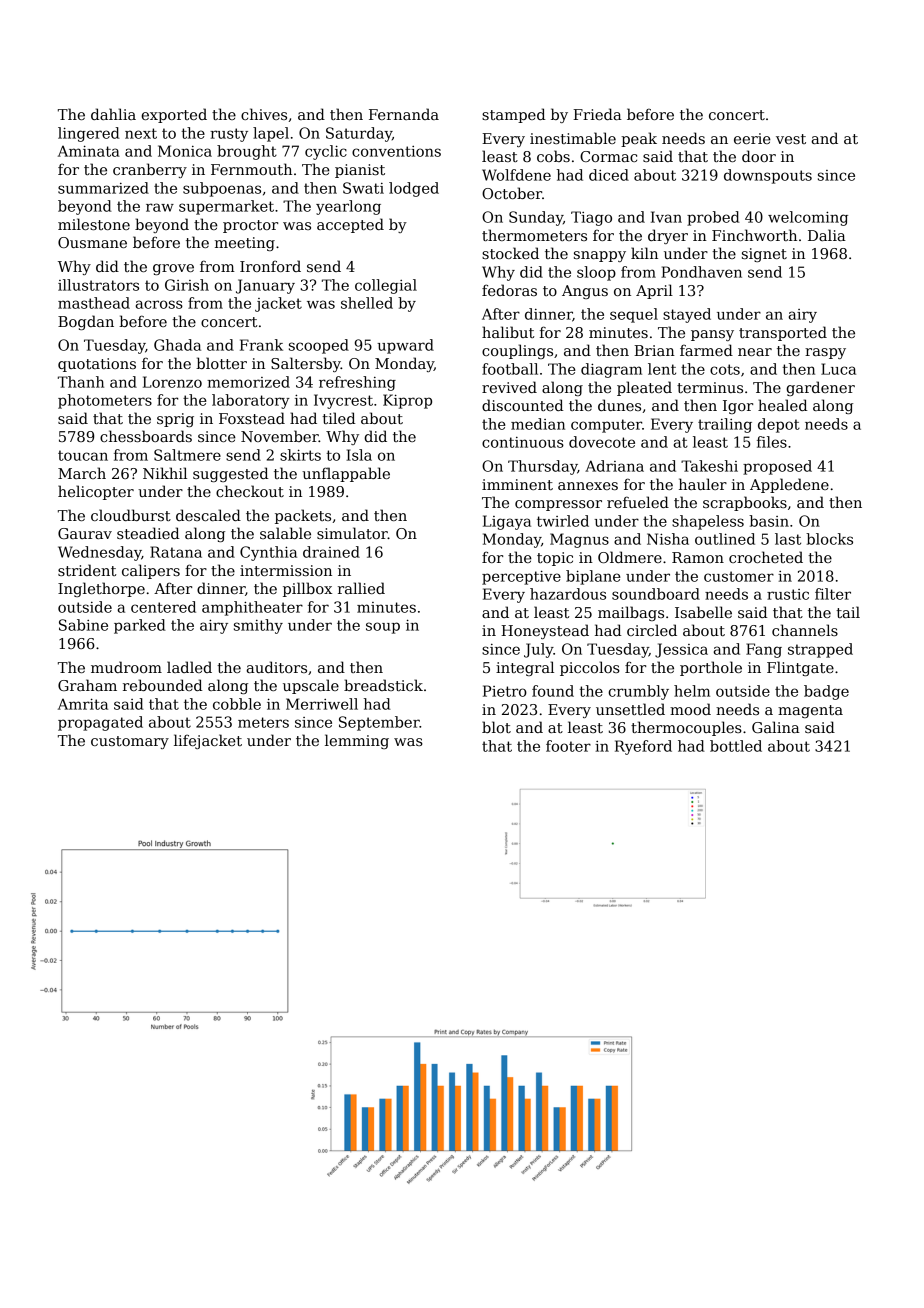  Describe the element at coordinates (820, 650) in the screenshot. I see `strapped` at that location.
